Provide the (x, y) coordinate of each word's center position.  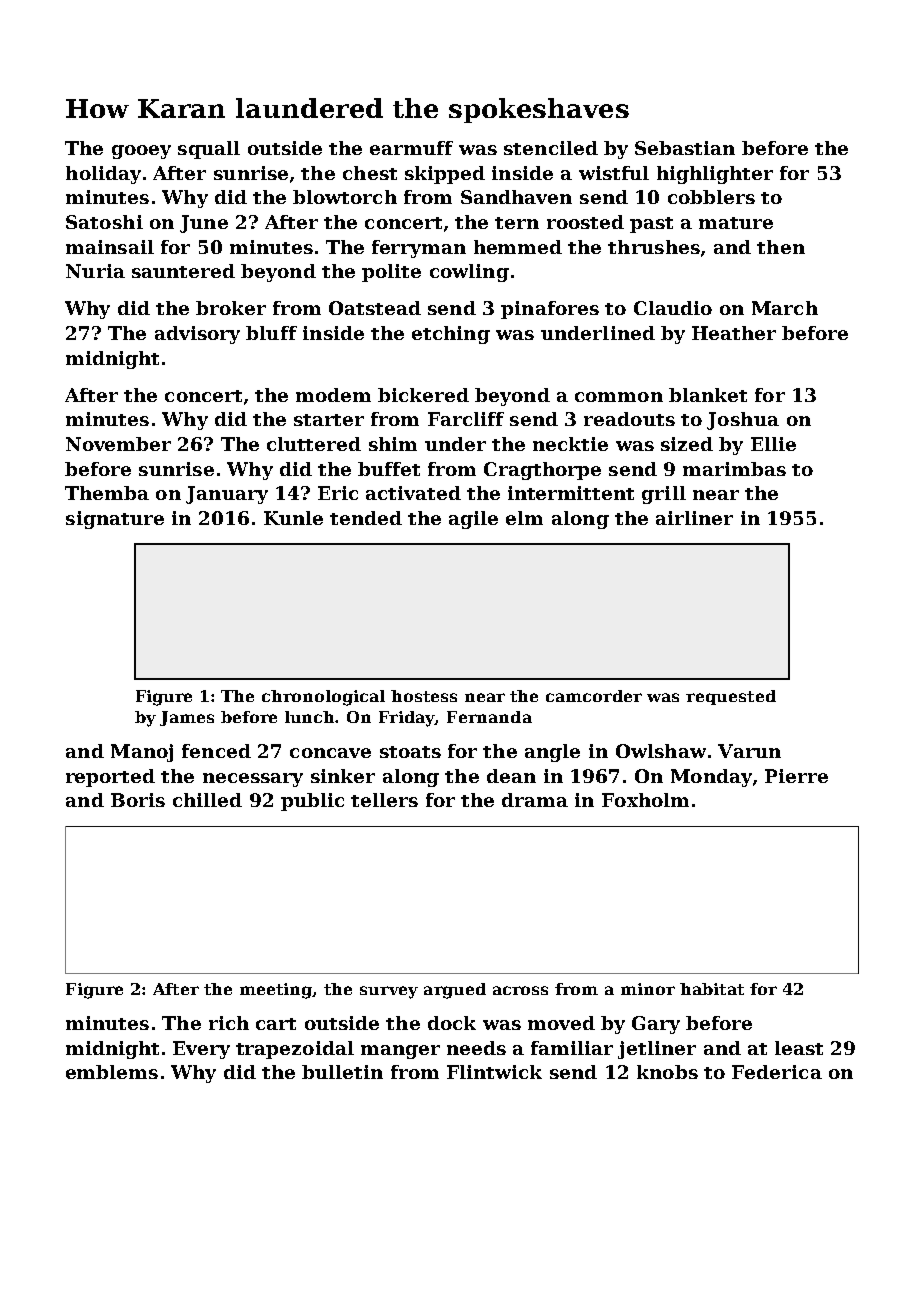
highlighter (715, 175)
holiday (103, 175)
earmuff (411, 148)
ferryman (419, 249)
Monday (711, 778)
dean (511, 776)
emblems (112, 1072)
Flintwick (494, 1072)
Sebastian (685, 148)
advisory (197, 335)
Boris (138, 800)
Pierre (796, 776)
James (187, 718)
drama (535, 800)
